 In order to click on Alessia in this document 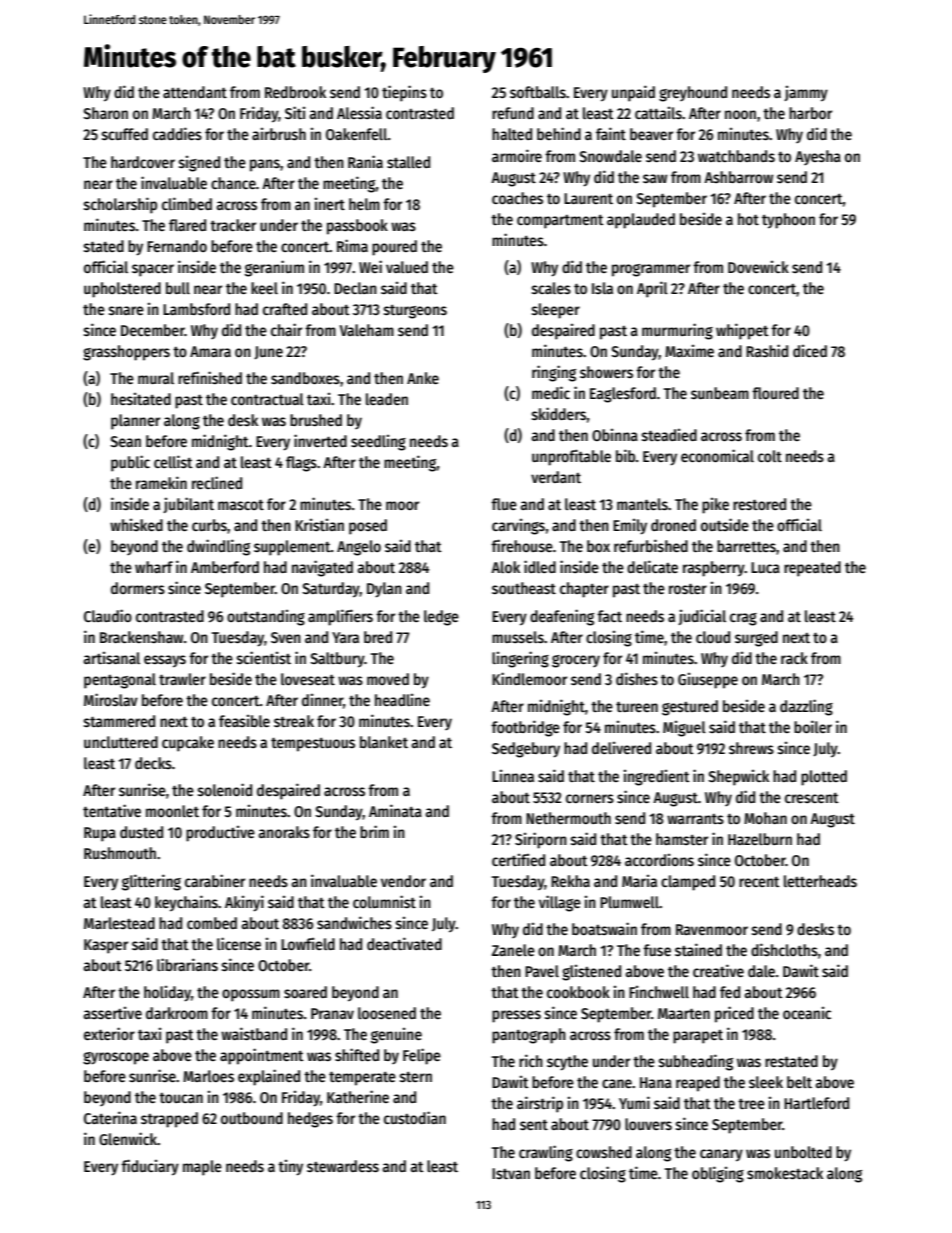, I will do `click(359, 113)`.
